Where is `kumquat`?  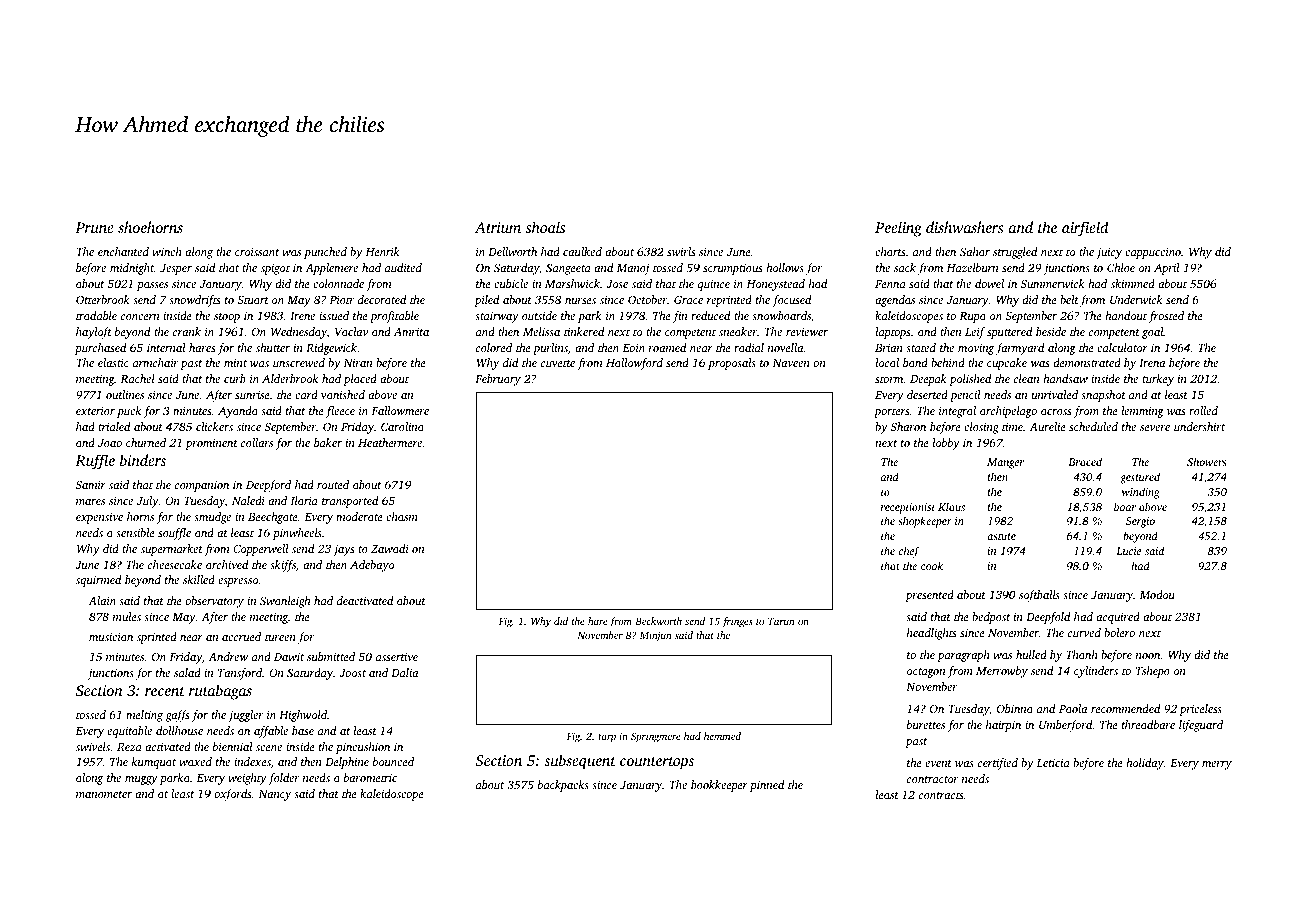 kumquat is located at coordinates (154, 763).
